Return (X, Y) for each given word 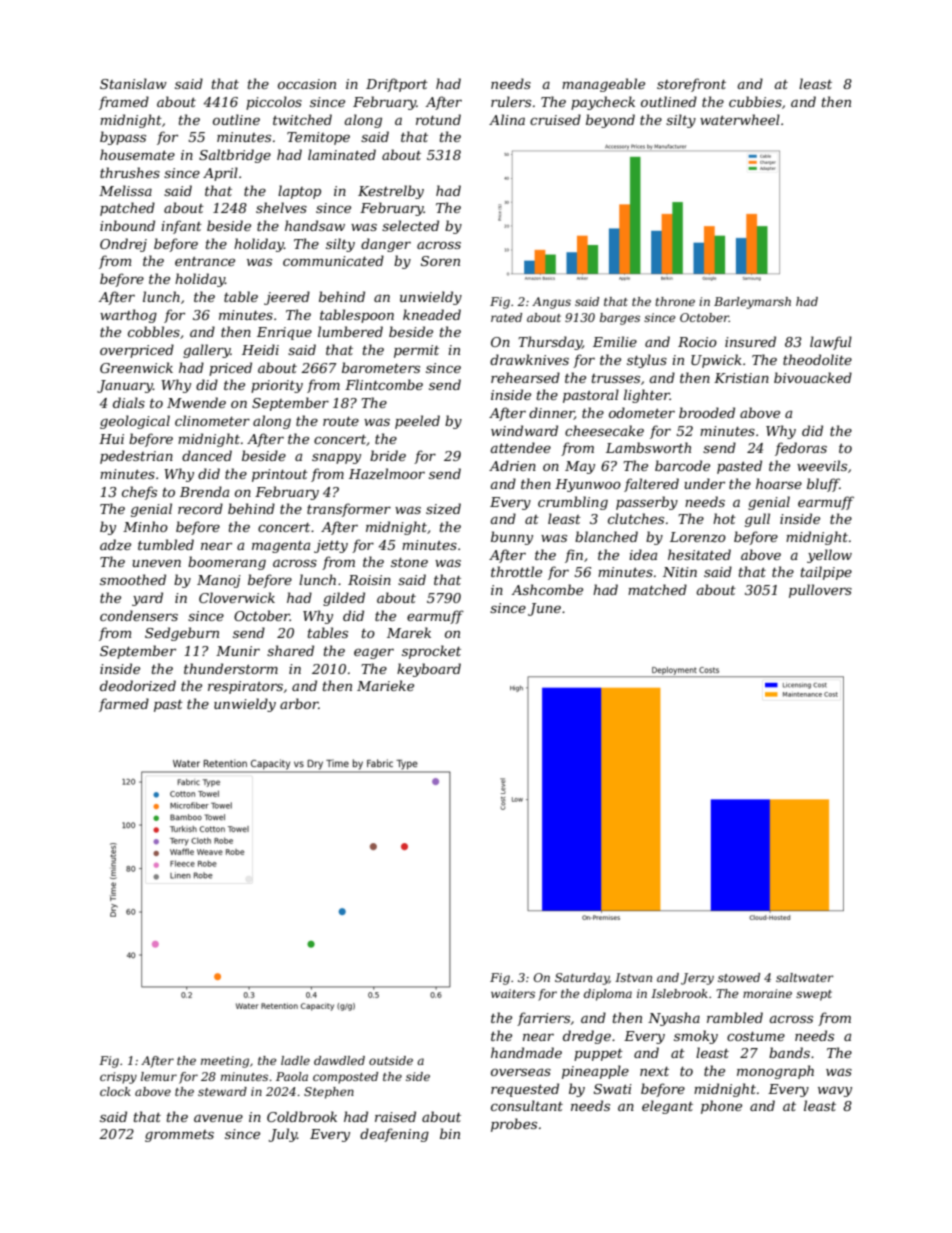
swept (814, 995)
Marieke (385, 685)
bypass (123, 138)
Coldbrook (302, 1116)
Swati (613, 1089)
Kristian (741, 378)
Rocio (697, 342)
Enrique (284, 333)
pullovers (820, 591)
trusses (616, 378)
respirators (245, 687)
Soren (440, 261)
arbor (299, 703)
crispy (118, 1078)
